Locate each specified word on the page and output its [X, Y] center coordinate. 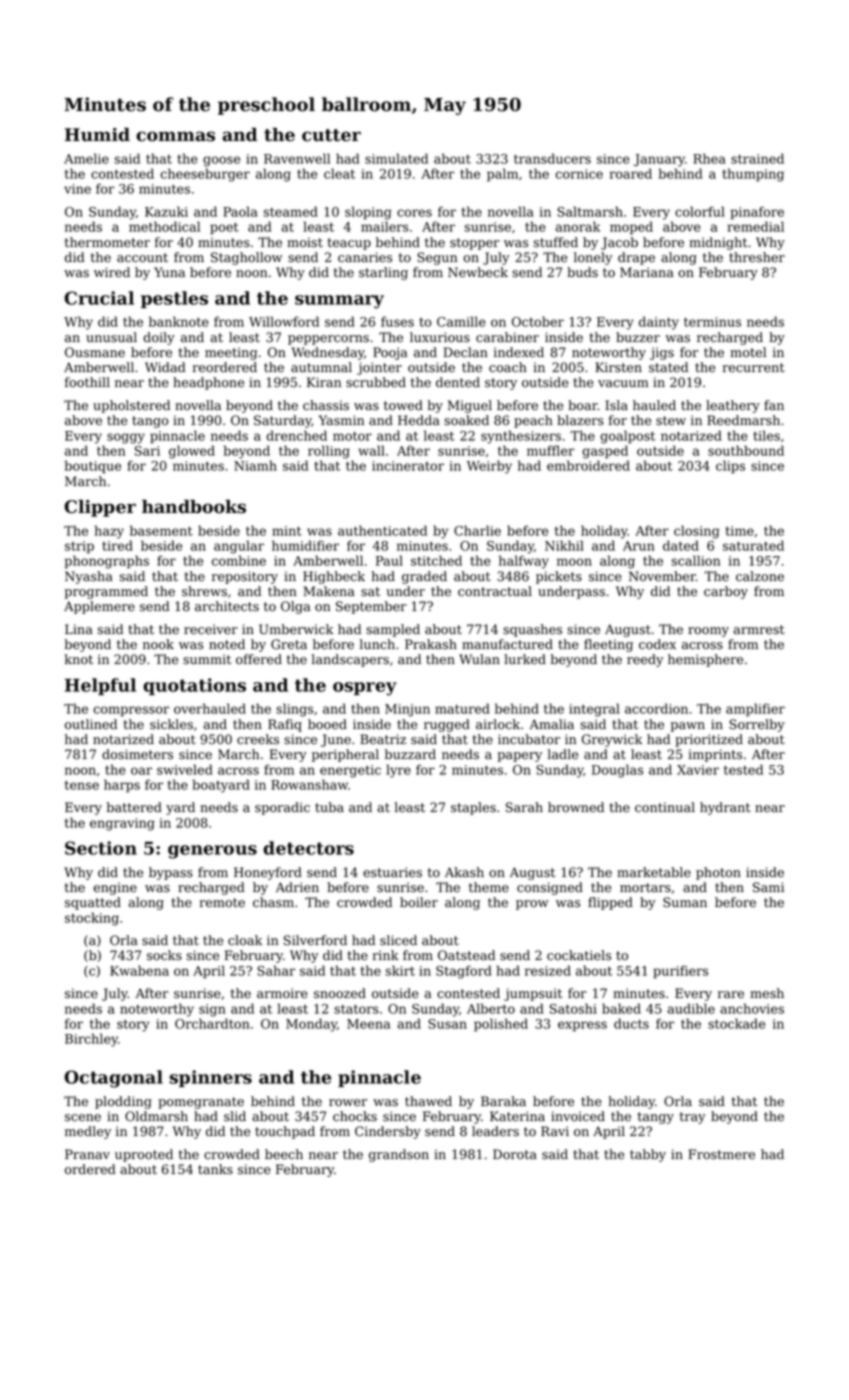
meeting [231, 353]
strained [757, 158]
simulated [396, 158]
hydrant [725, 808]
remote [222, 903]
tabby [648, 1155]
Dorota [515, 1154]
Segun [437, 258]
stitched [436, 560]
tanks [215, 1169]
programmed [106, 592]
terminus [712, 322]
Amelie [86, 158]
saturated [753, 545]
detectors [308, 848]
